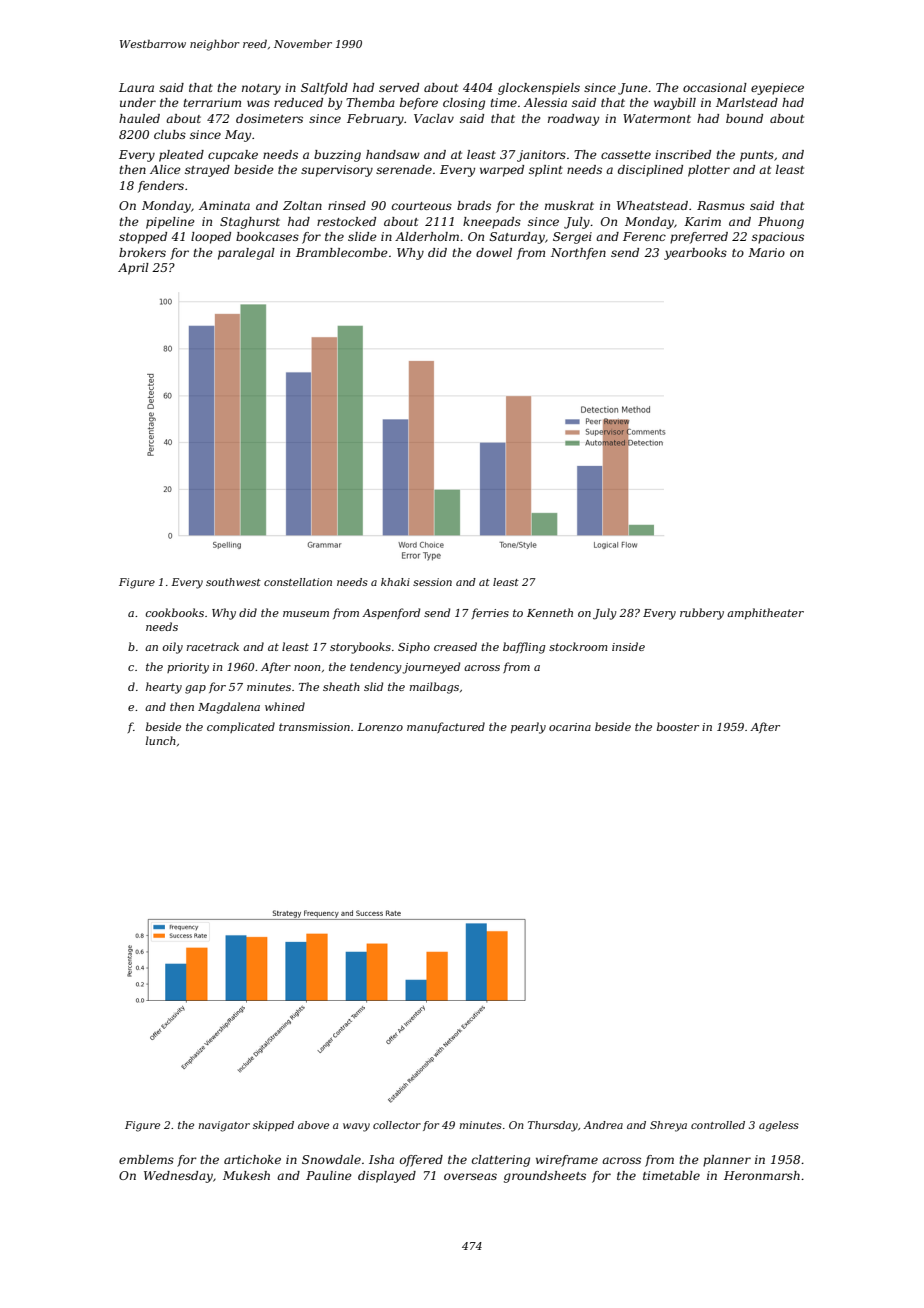 The image size is (924, 1308). I want to click on splint, so click(546, 171).
